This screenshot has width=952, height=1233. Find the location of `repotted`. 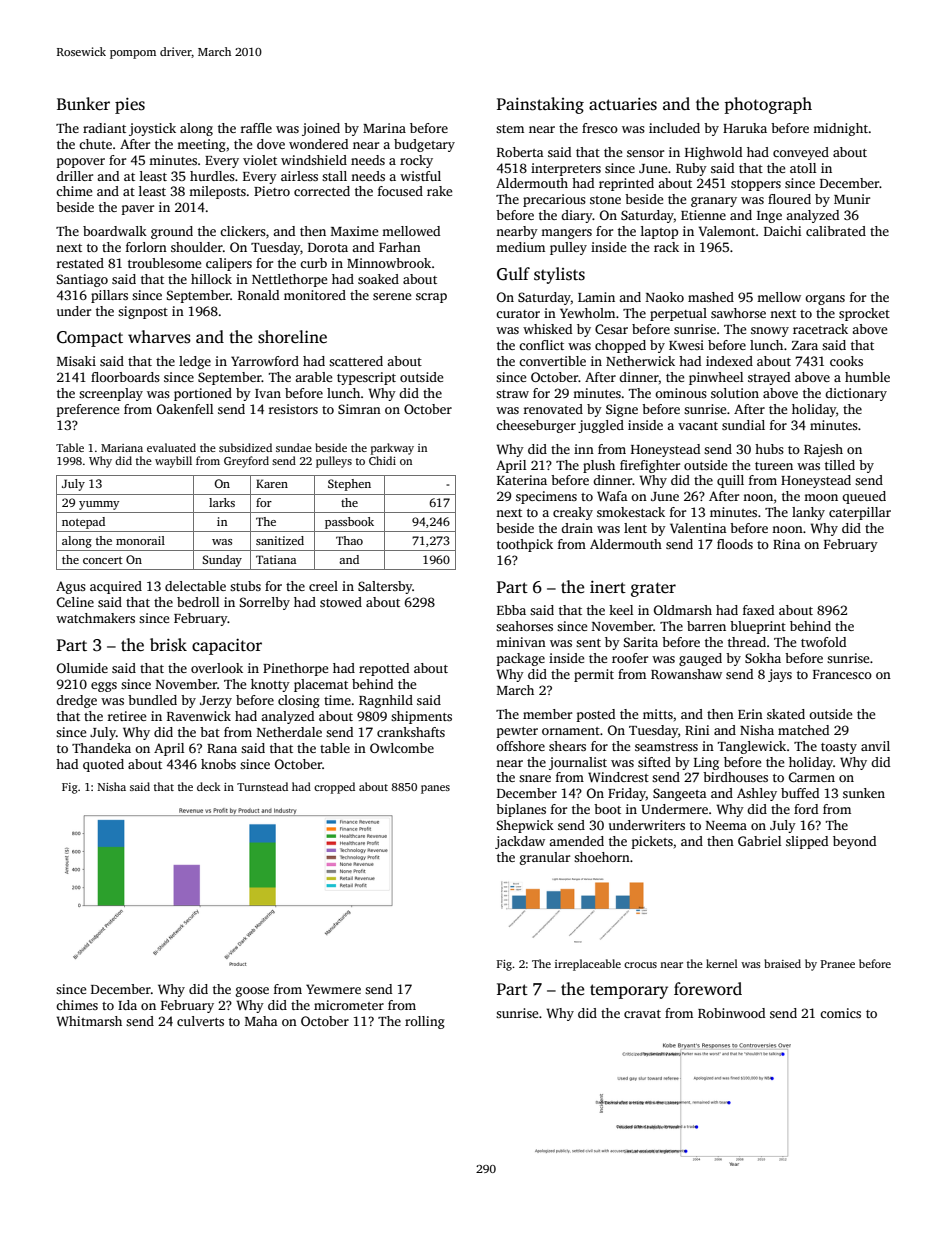

repotted is located at coordinates (384, 669).
